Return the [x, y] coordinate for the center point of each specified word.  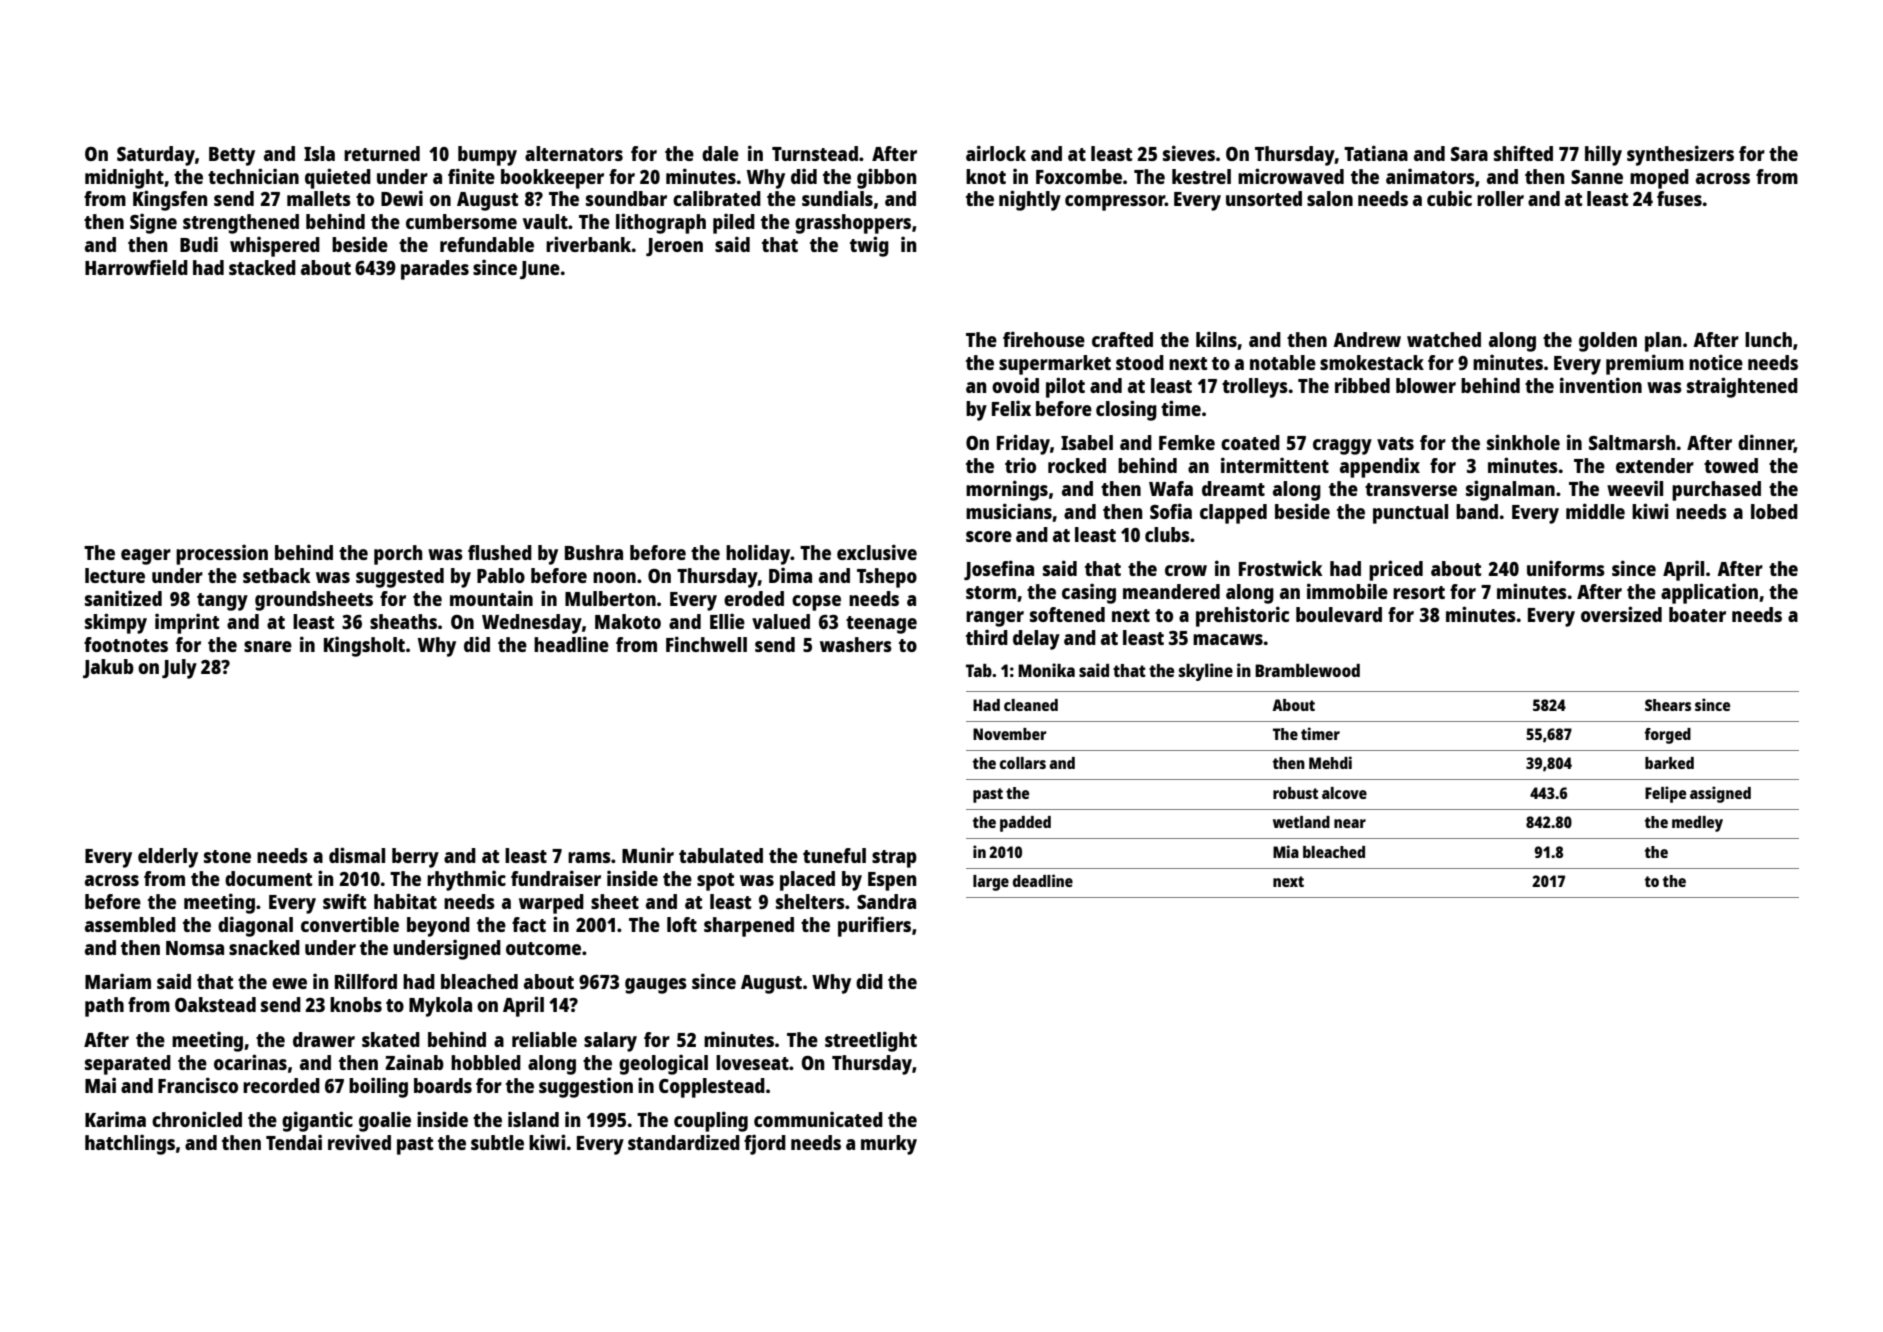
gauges [656, 986]
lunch [1768, 339]
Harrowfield [136, 267]
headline [571, 644]
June [540, 270]
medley [1697, 824]
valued [781, 621]
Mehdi [1330, 762]
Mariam [118, 981]
